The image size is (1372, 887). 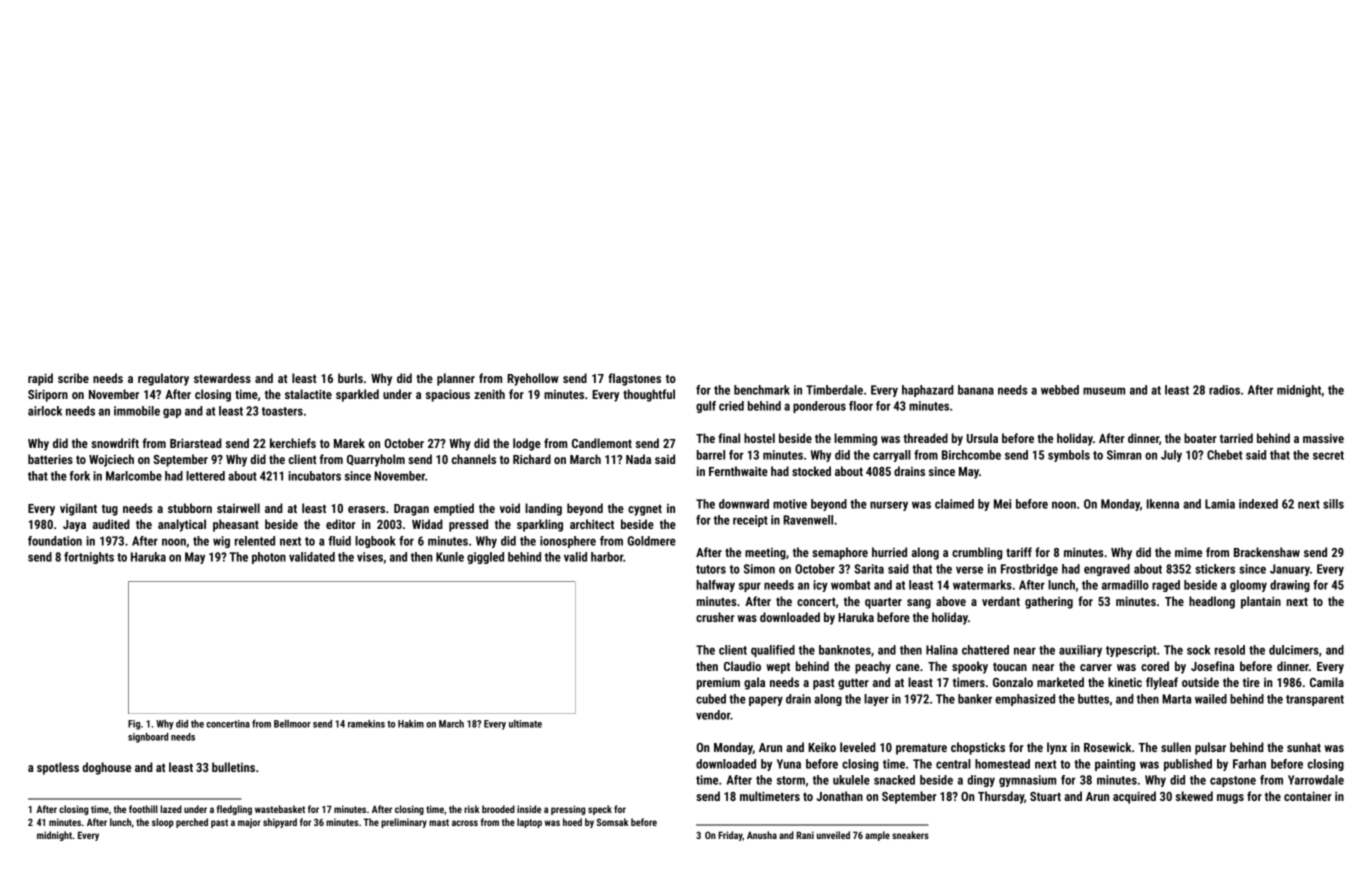 I want to click on Ursula, so click(x=982, y=438).
